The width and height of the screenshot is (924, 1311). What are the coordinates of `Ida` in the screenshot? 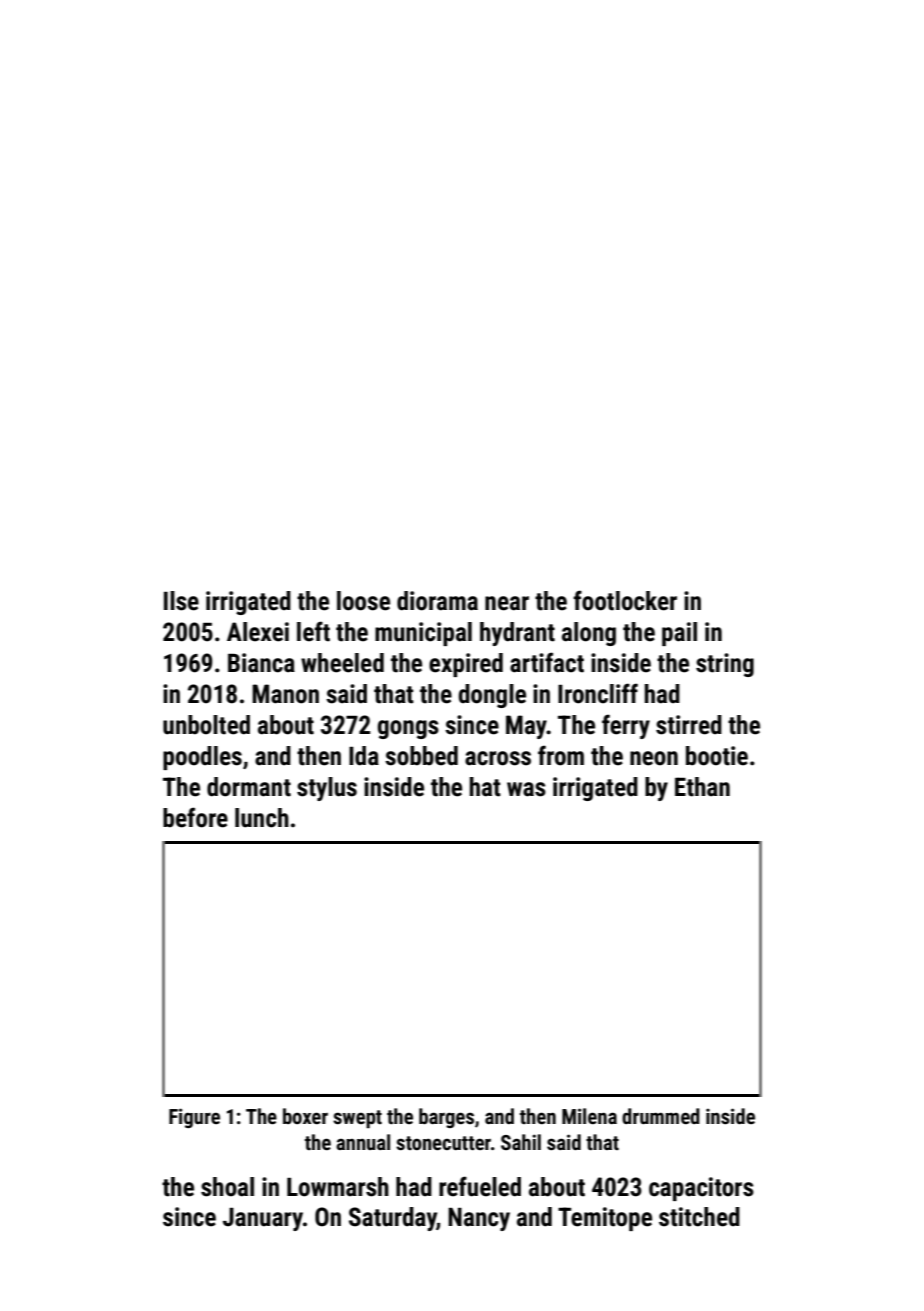 It's located at (364, 756).
